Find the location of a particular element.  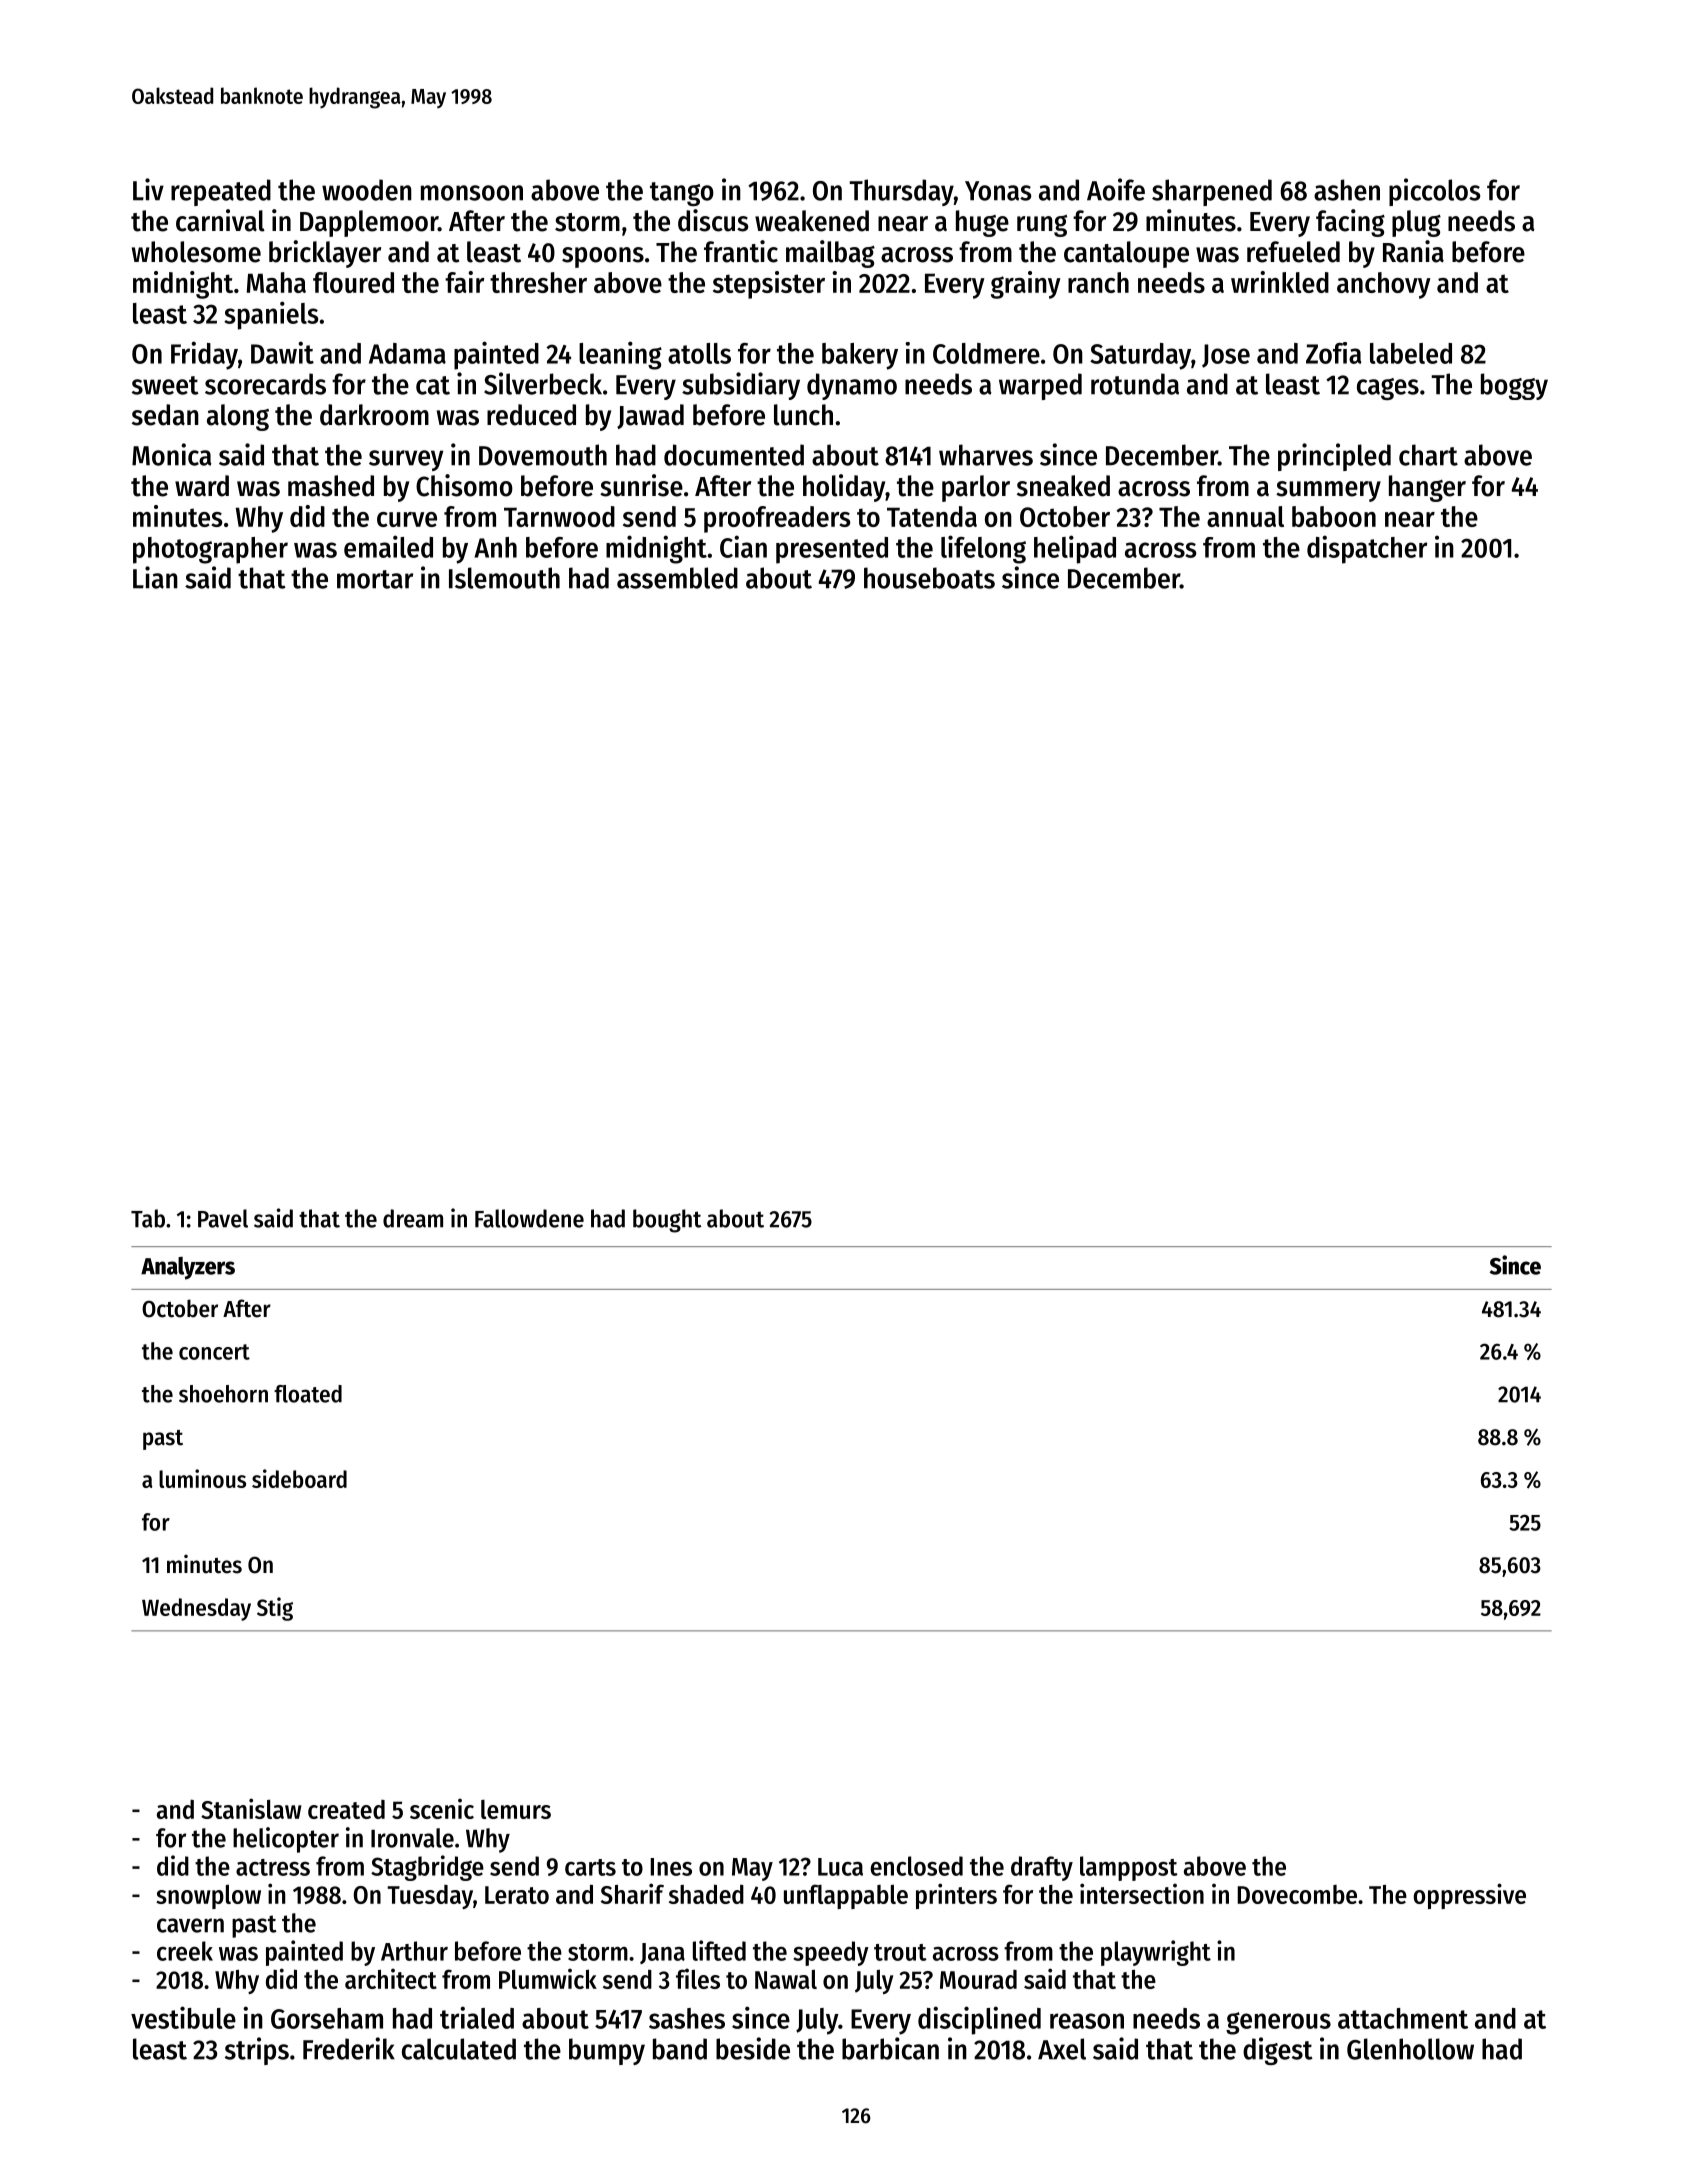

huge is located at coordinates (982, 223).
